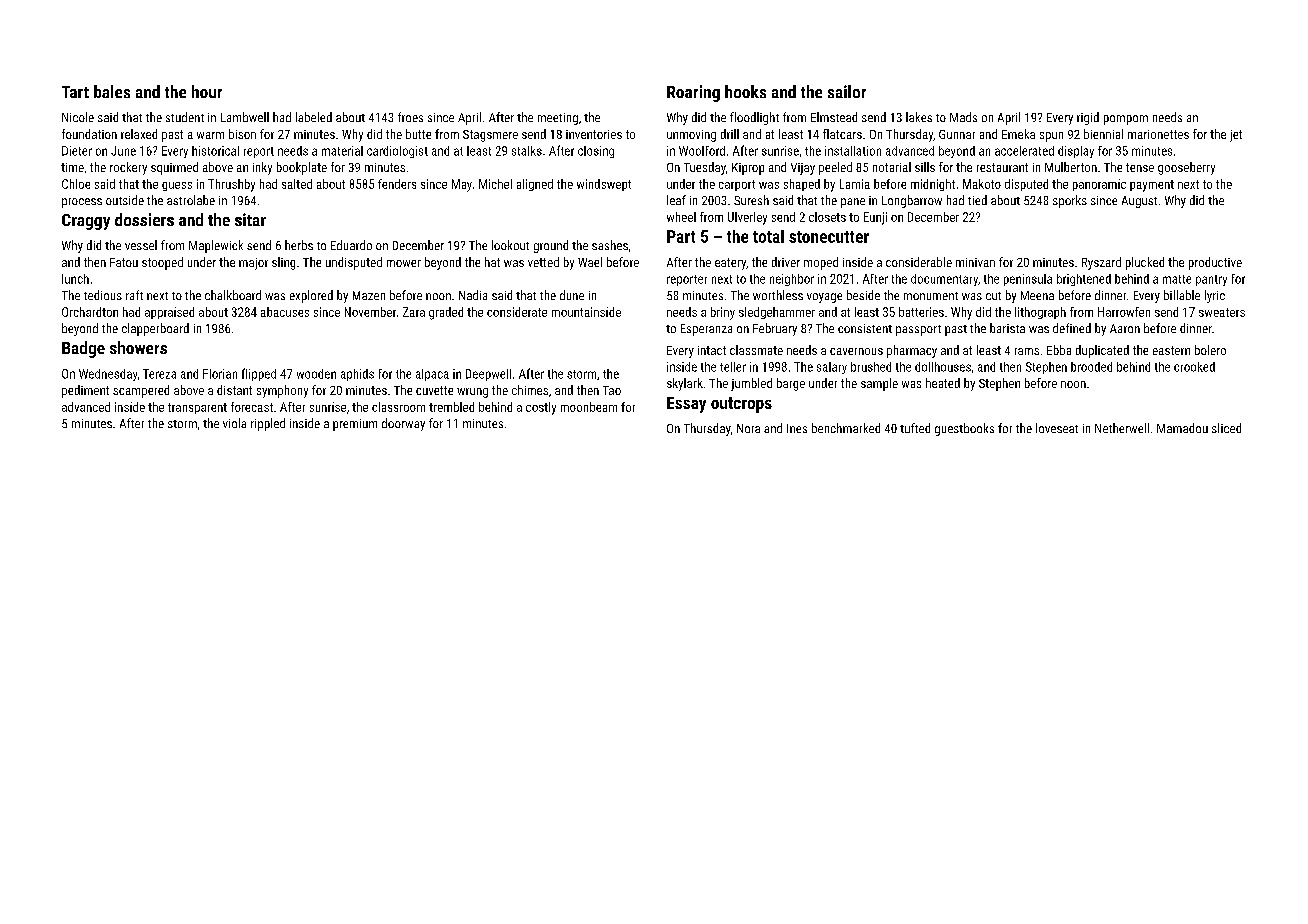 The image size is (1308, 924). What do you see at coordinates (1027, 351) in the page?
I see `rams` at bounding box center [1027, 351].
